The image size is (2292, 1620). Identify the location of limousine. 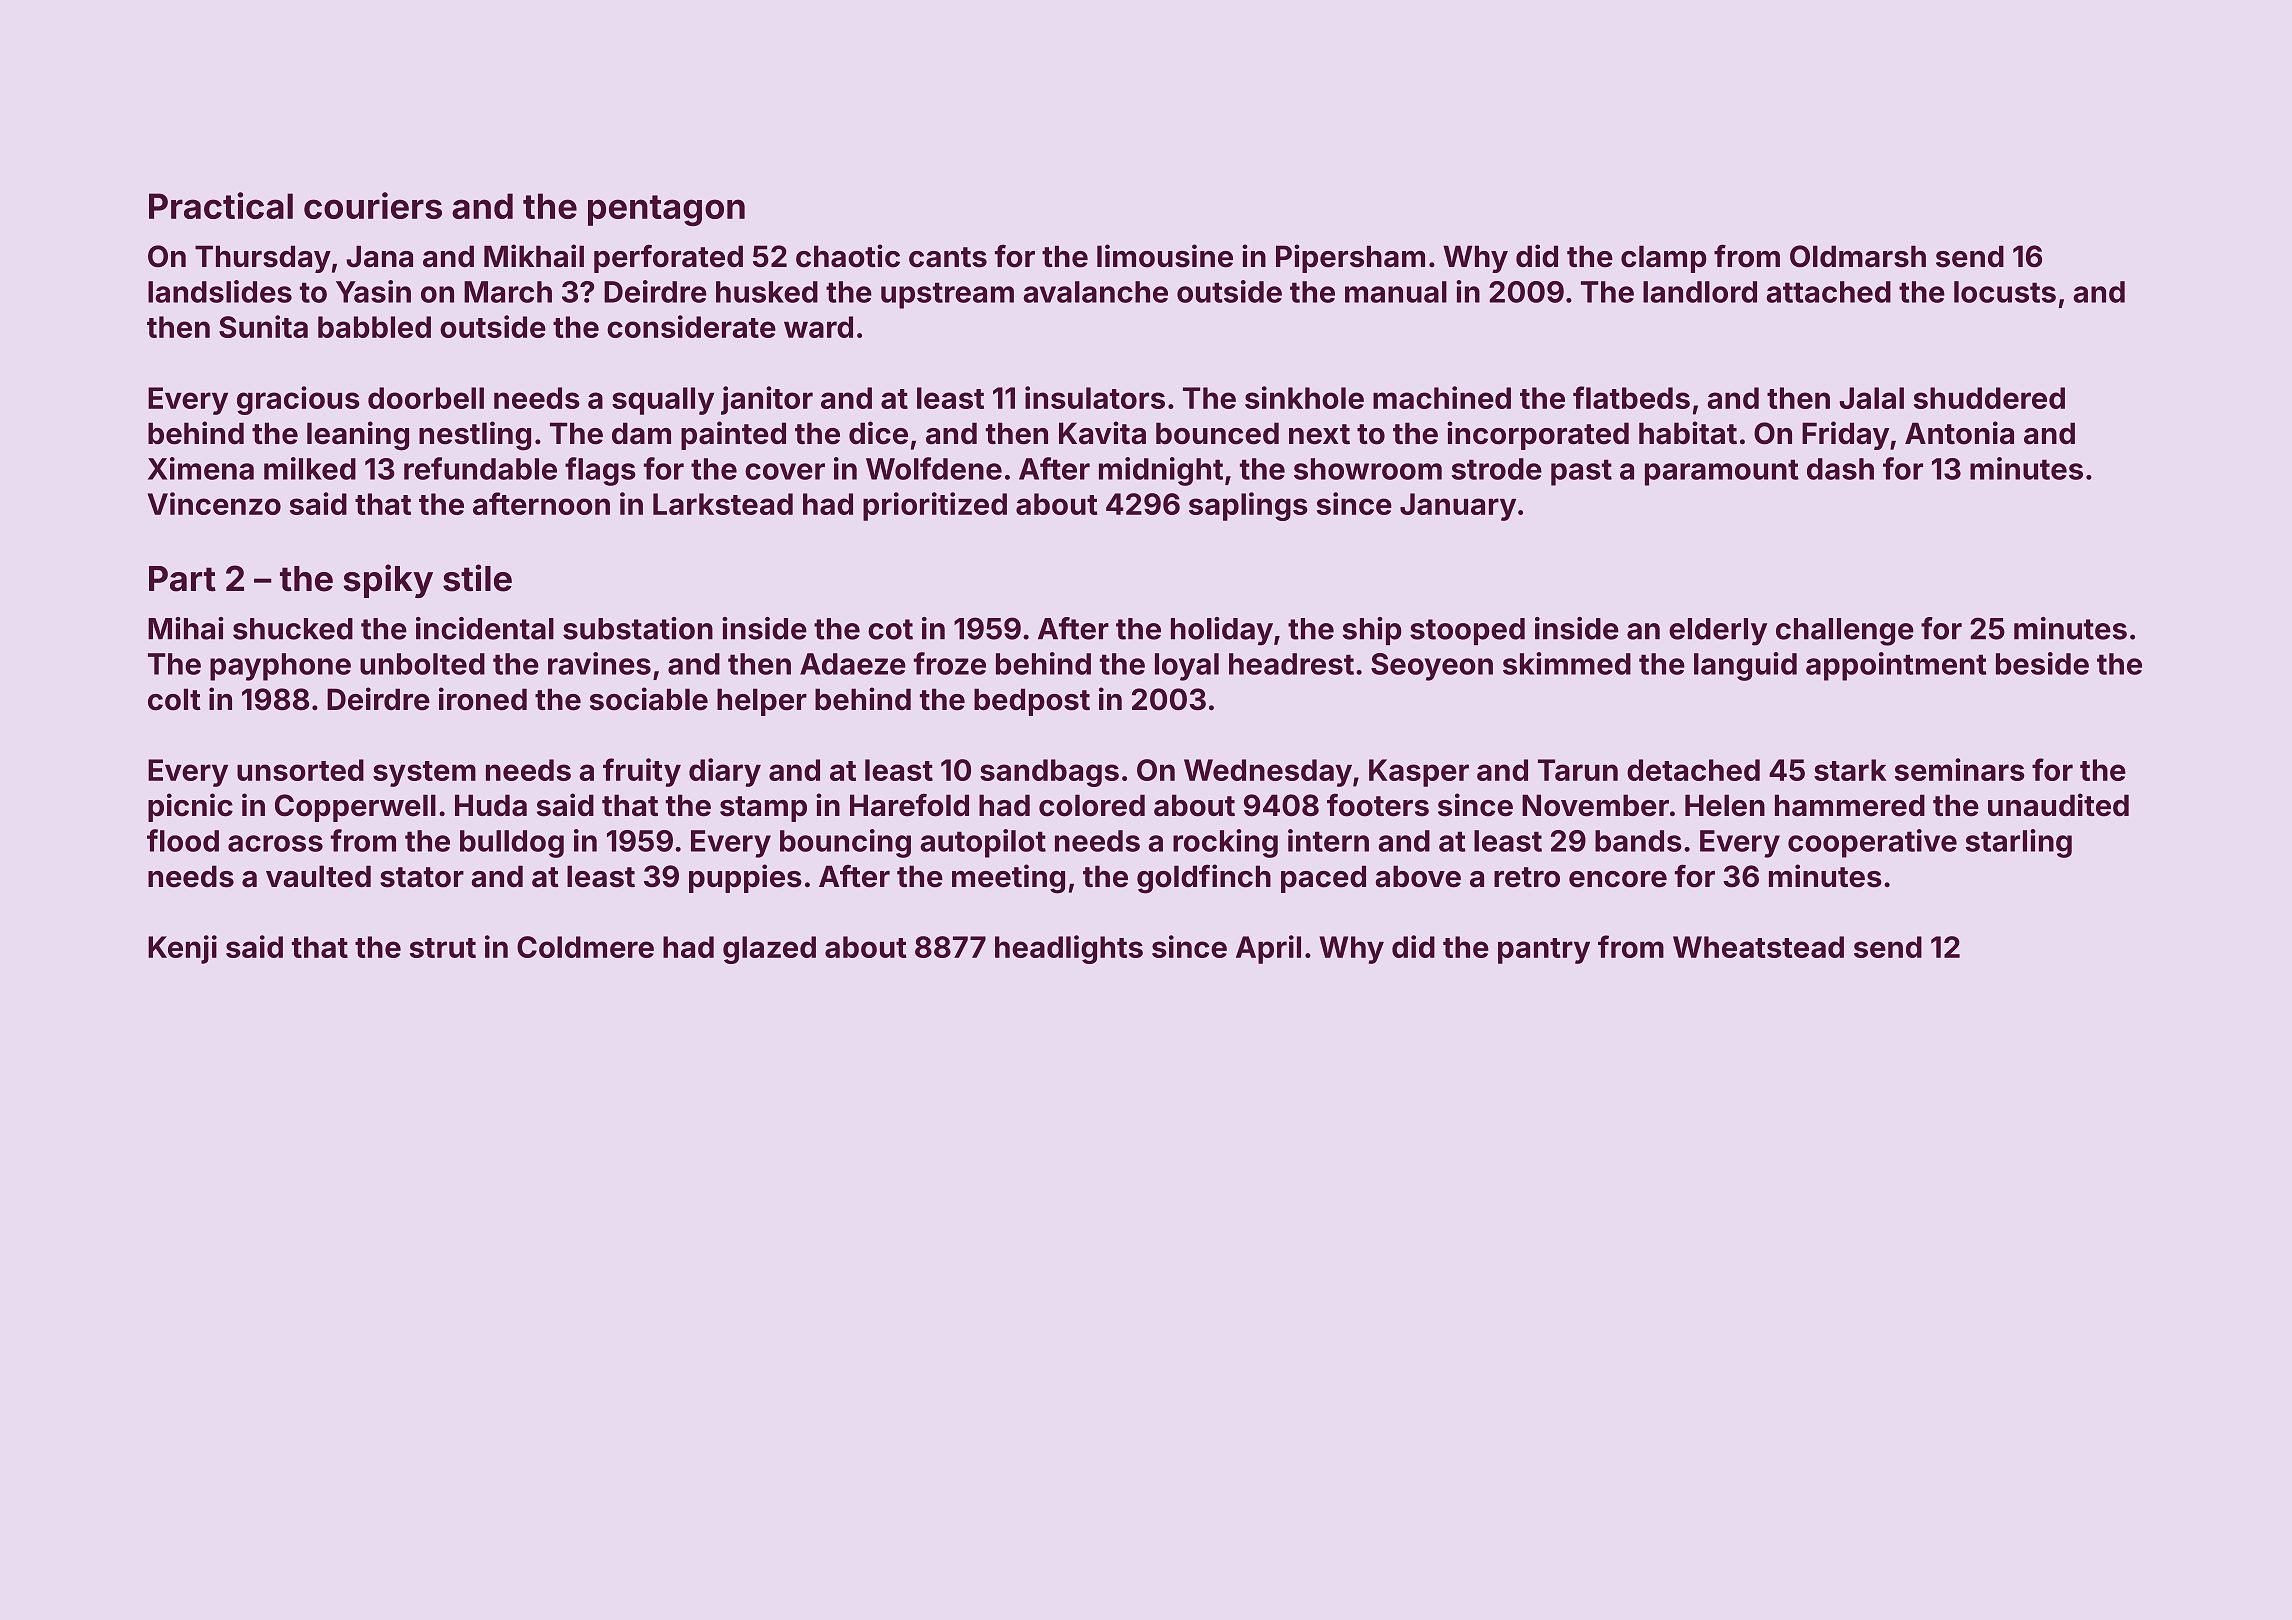
(1165, 256).
